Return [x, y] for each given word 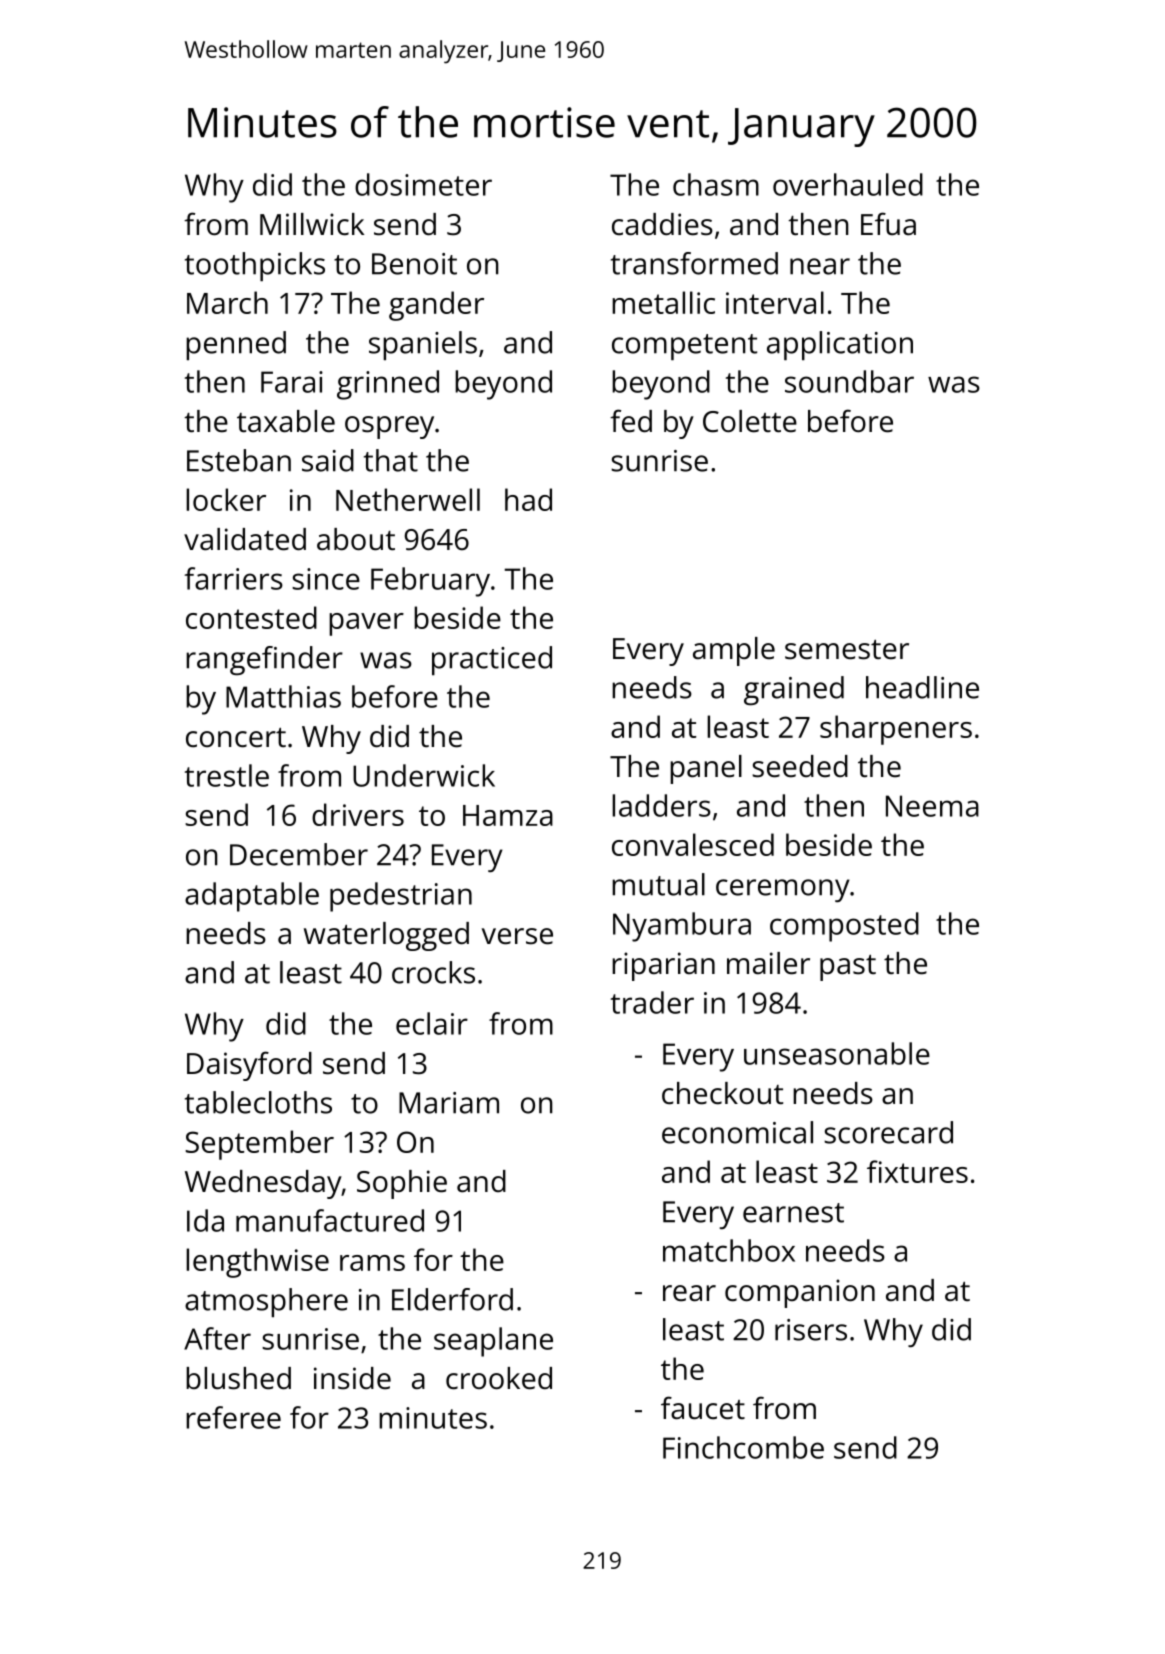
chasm [716, 184]
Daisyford [249, 1066]
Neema [932, 806]
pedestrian [401, 897]
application [840, 345]
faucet [703, 1408]
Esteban [239, 460]
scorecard [888, 1132]
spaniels [423, 345]
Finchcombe [743, 1447]
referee [233, 1417]
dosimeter [423, 184]
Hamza [508, 815]
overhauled [848, 184]
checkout [722, 1093]
